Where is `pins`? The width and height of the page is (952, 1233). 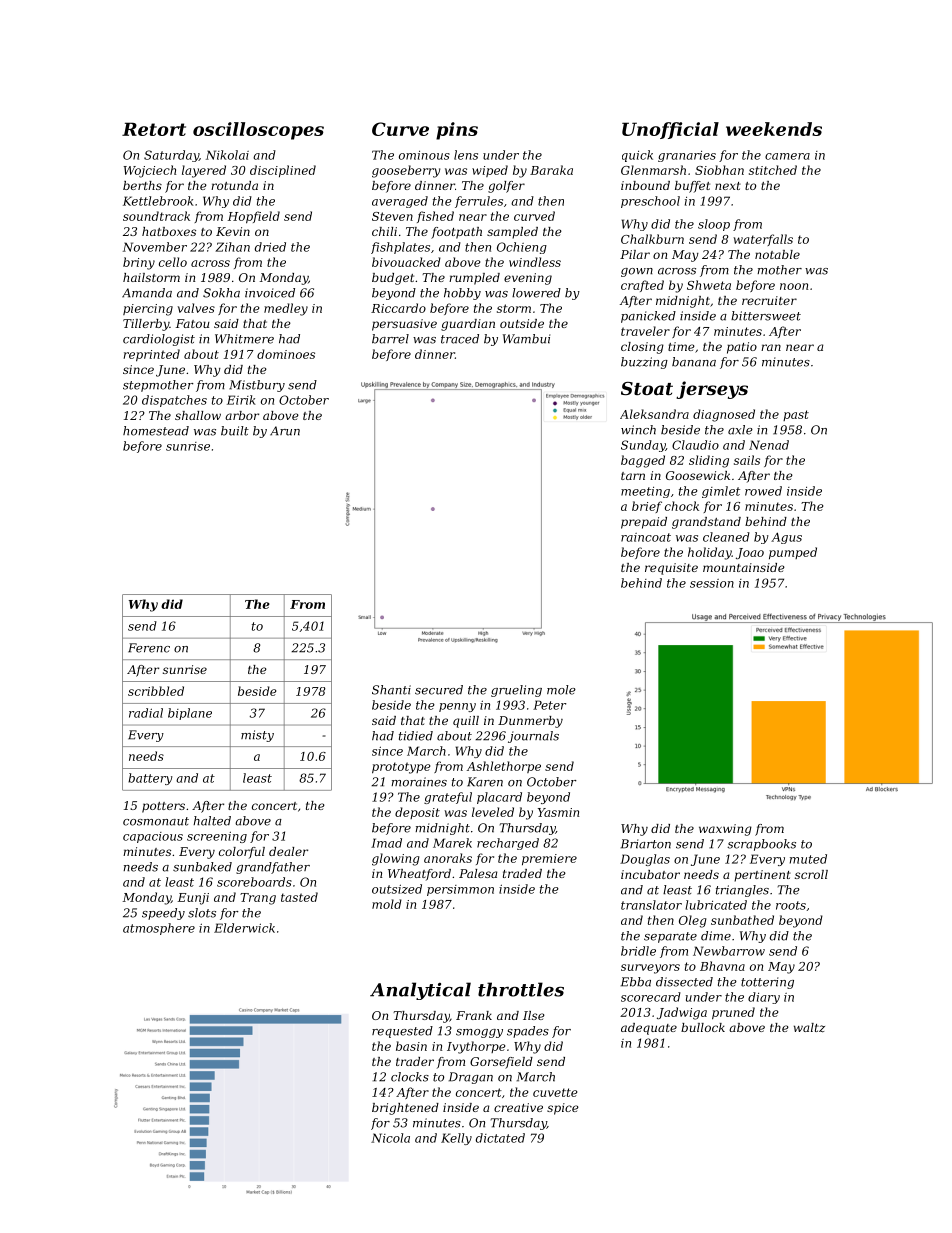 pins is located at coordinates (457, 131).
